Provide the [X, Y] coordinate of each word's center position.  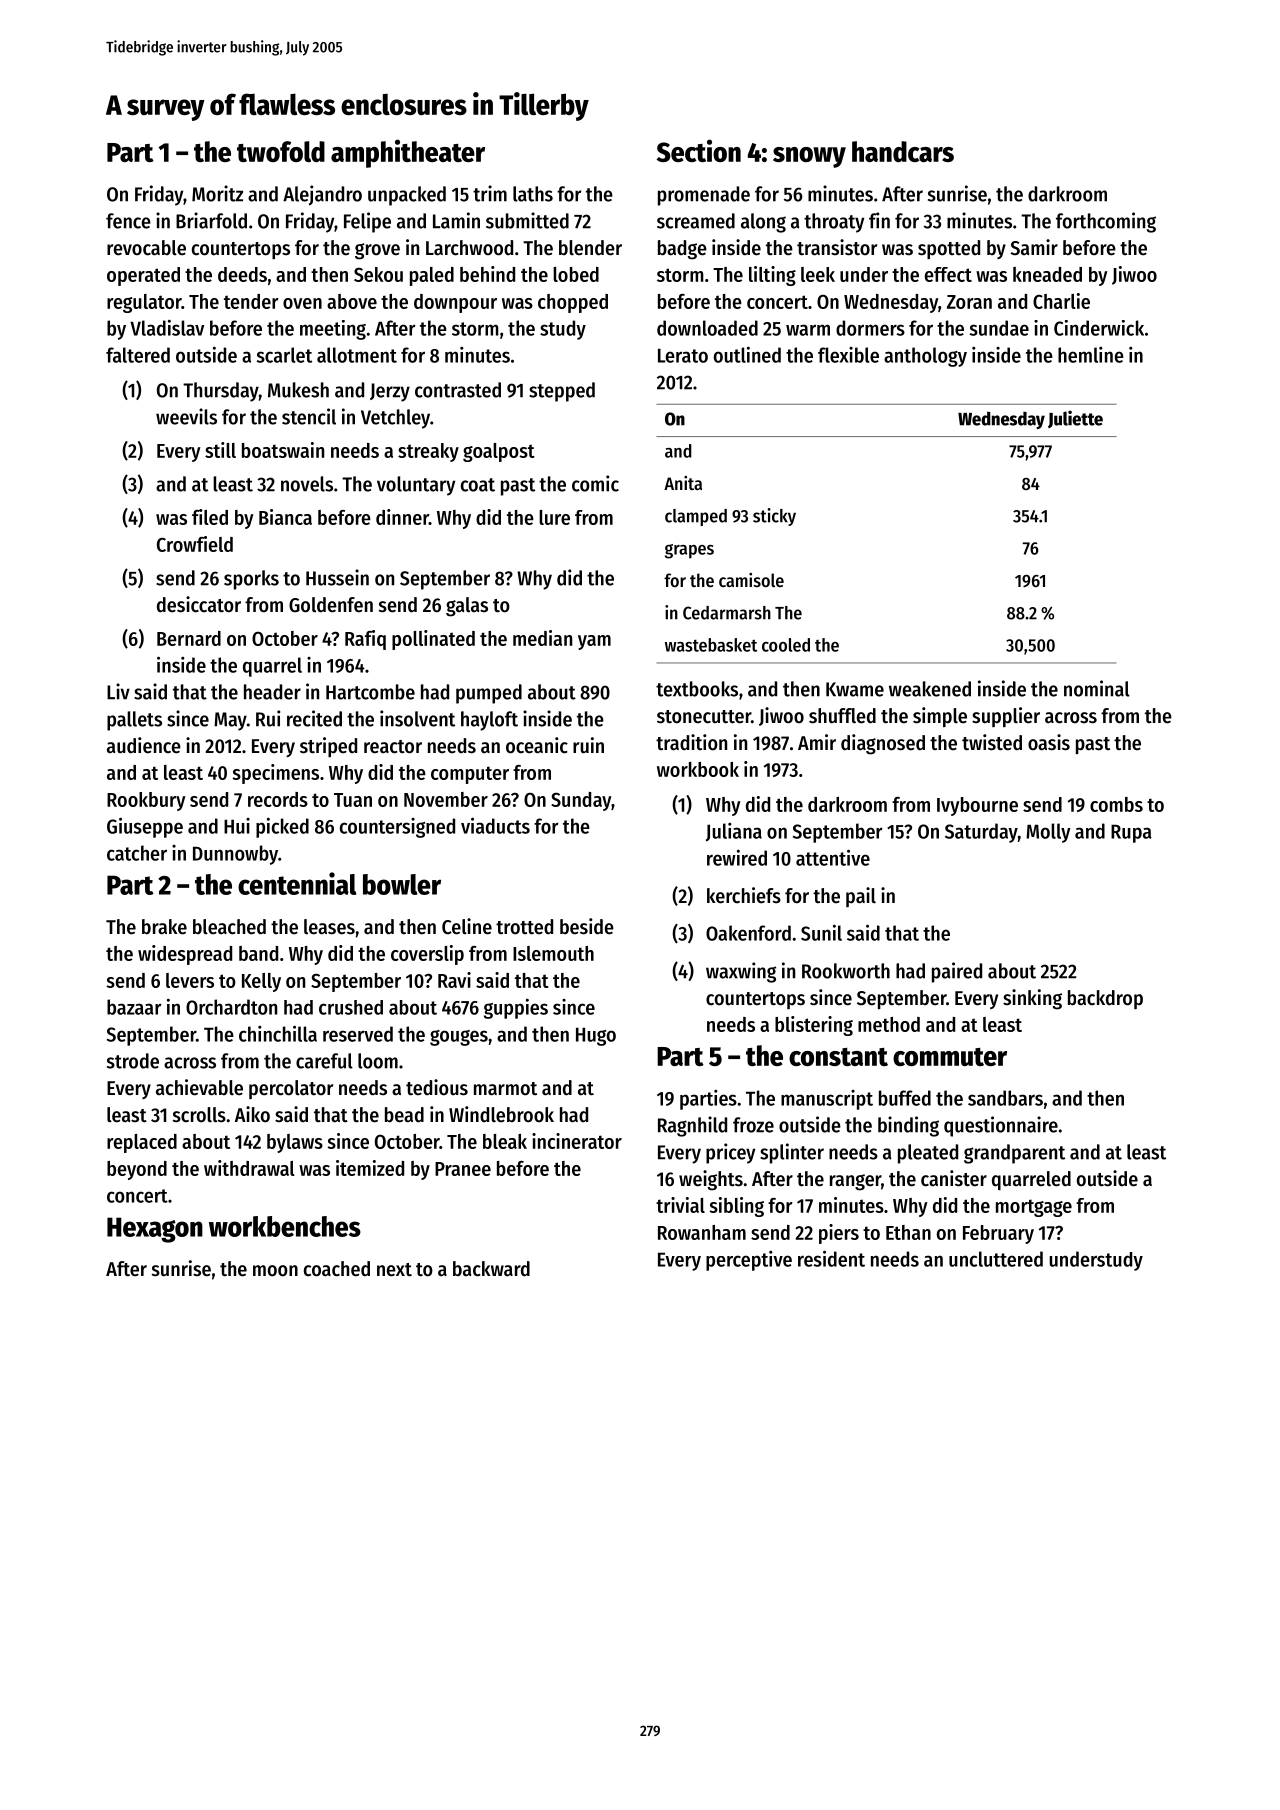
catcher [137, 853]
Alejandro [322, 195]
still [220, 450]
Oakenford [748, 933]
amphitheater [408, 153]
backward [491, 1269]
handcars [903, 151]
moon [275, 1271]
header [272, 692]
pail [861, 897]
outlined [747, 354]
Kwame [855, 689]
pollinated [433, 640]
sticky [774, 517]
